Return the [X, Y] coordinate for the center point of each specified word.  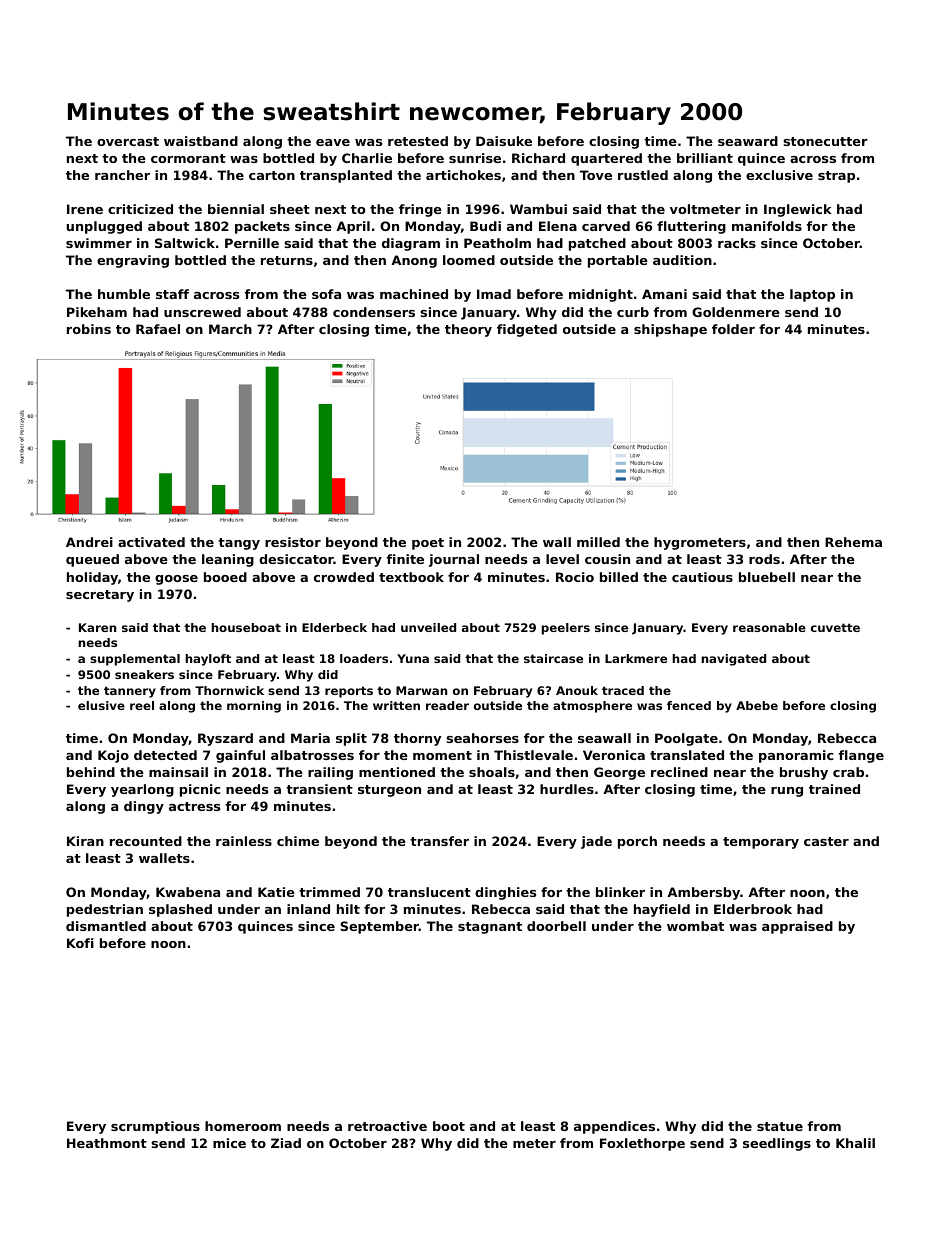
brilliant [705, 158]
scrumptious [155, 1127]
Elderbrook [753, 909]
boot [449, 1126]
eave [333, 142]
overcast [128, 141]
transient [319, 789]
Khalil [855, 1143]
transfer [439, 841]
